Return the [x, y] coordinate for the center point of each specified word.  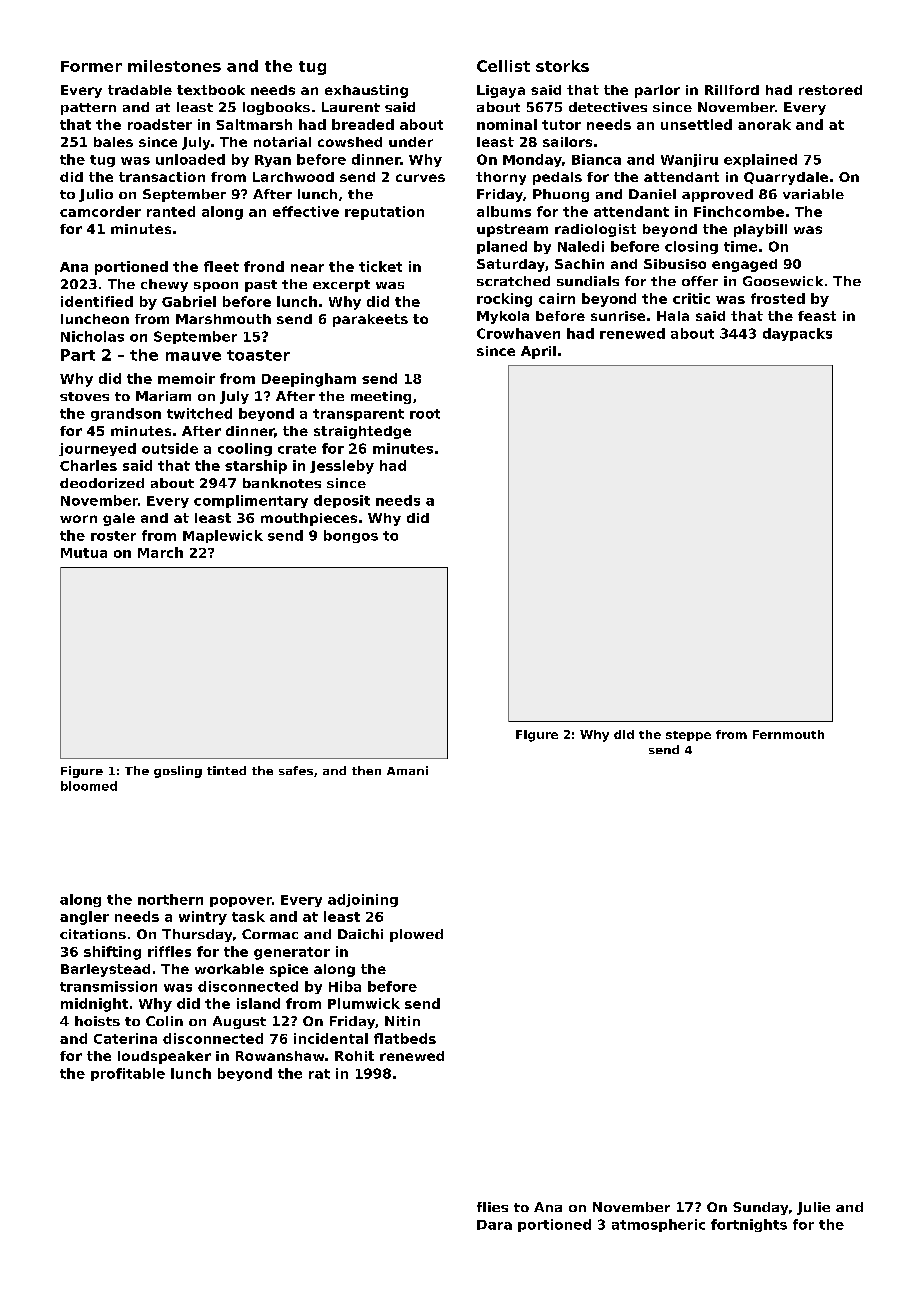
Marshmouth [223, 319]
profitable [128, 1074]
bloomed [89, 786]
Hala [673, 316]
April [538, 352]
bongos [351, 536]
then [366, 770]
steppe [688, 736]
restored [830, 90]
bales [113, 142]
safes [296, 770]
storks [562, 66]
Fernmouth [788, 734]
